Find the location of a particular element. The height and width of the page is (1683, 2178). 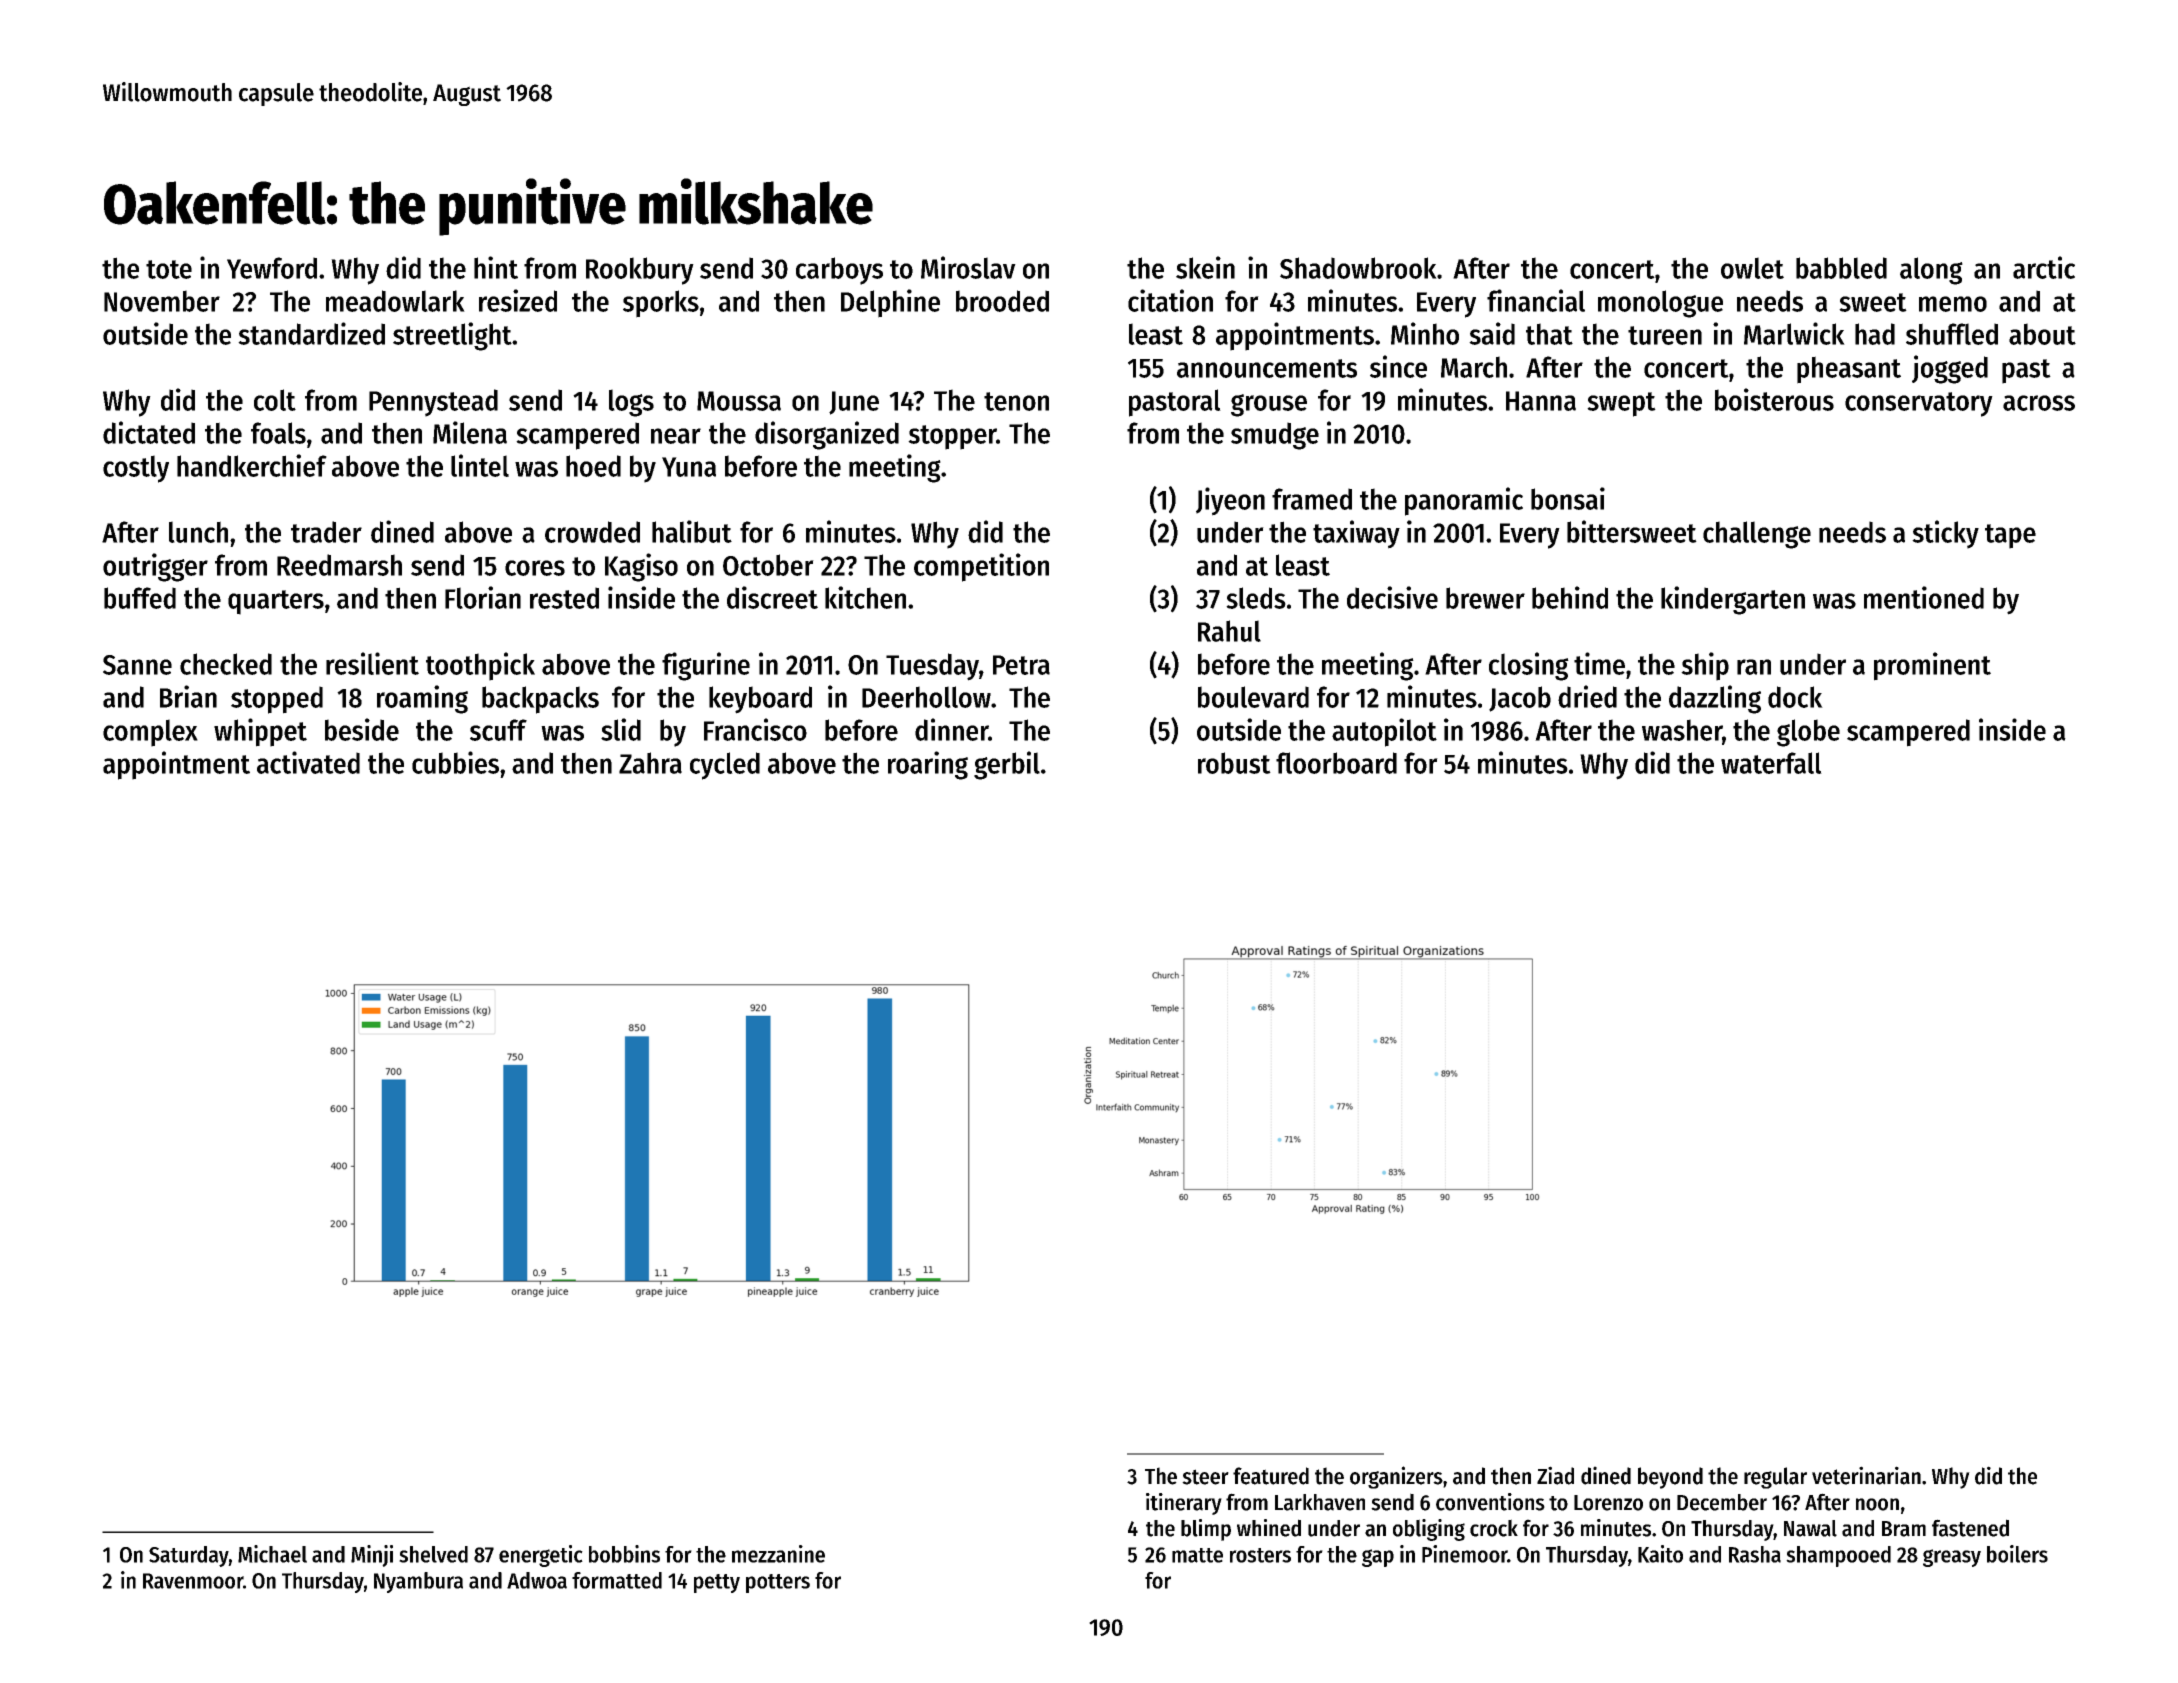

Adwoa is located at coordinates (537, 1580).
